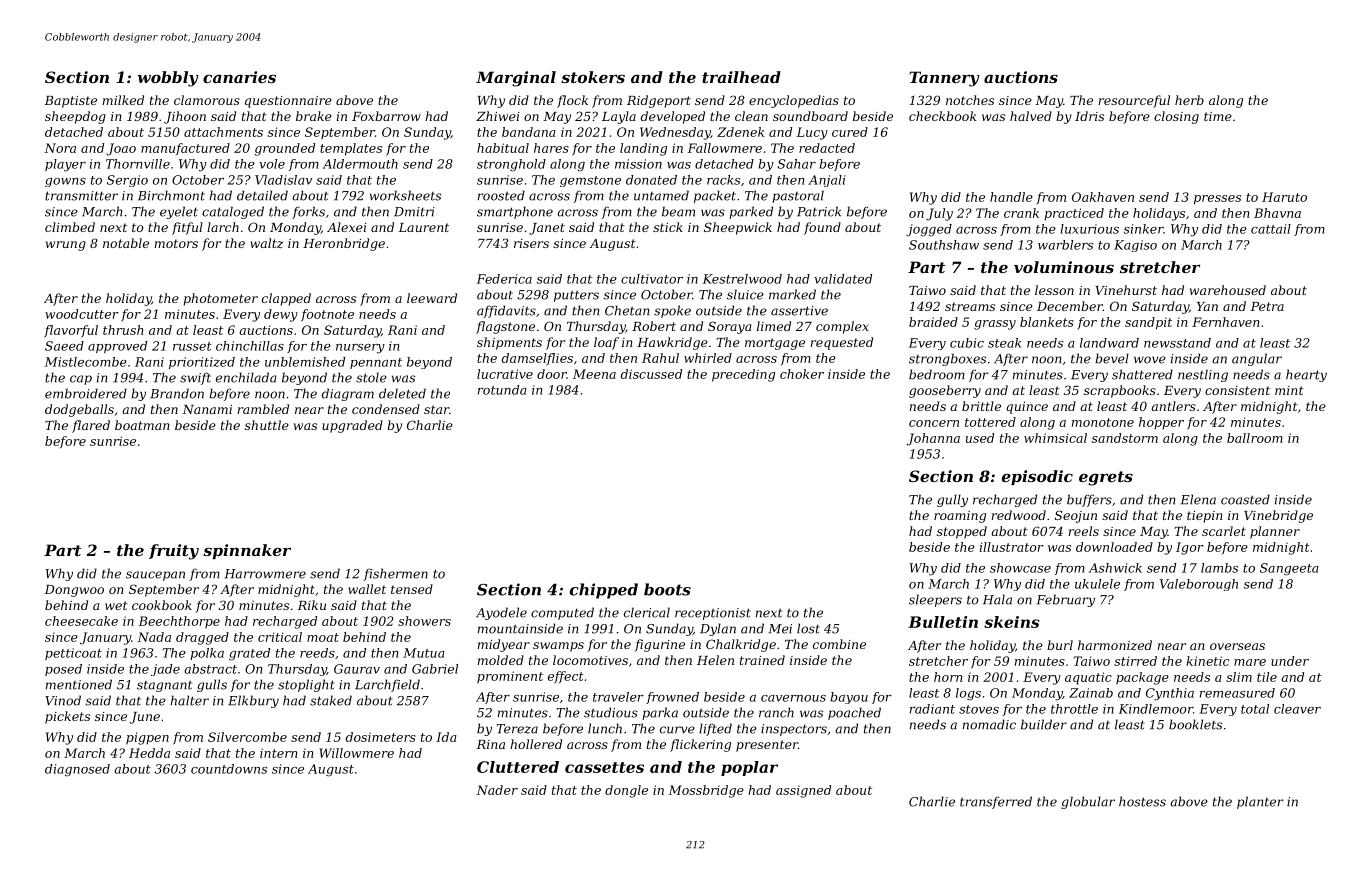 The width and height of the document is (1372, 887). What do you see at coordinates (593, 77) in the document?
I see `stokers` at bounding box center [593, 77].
